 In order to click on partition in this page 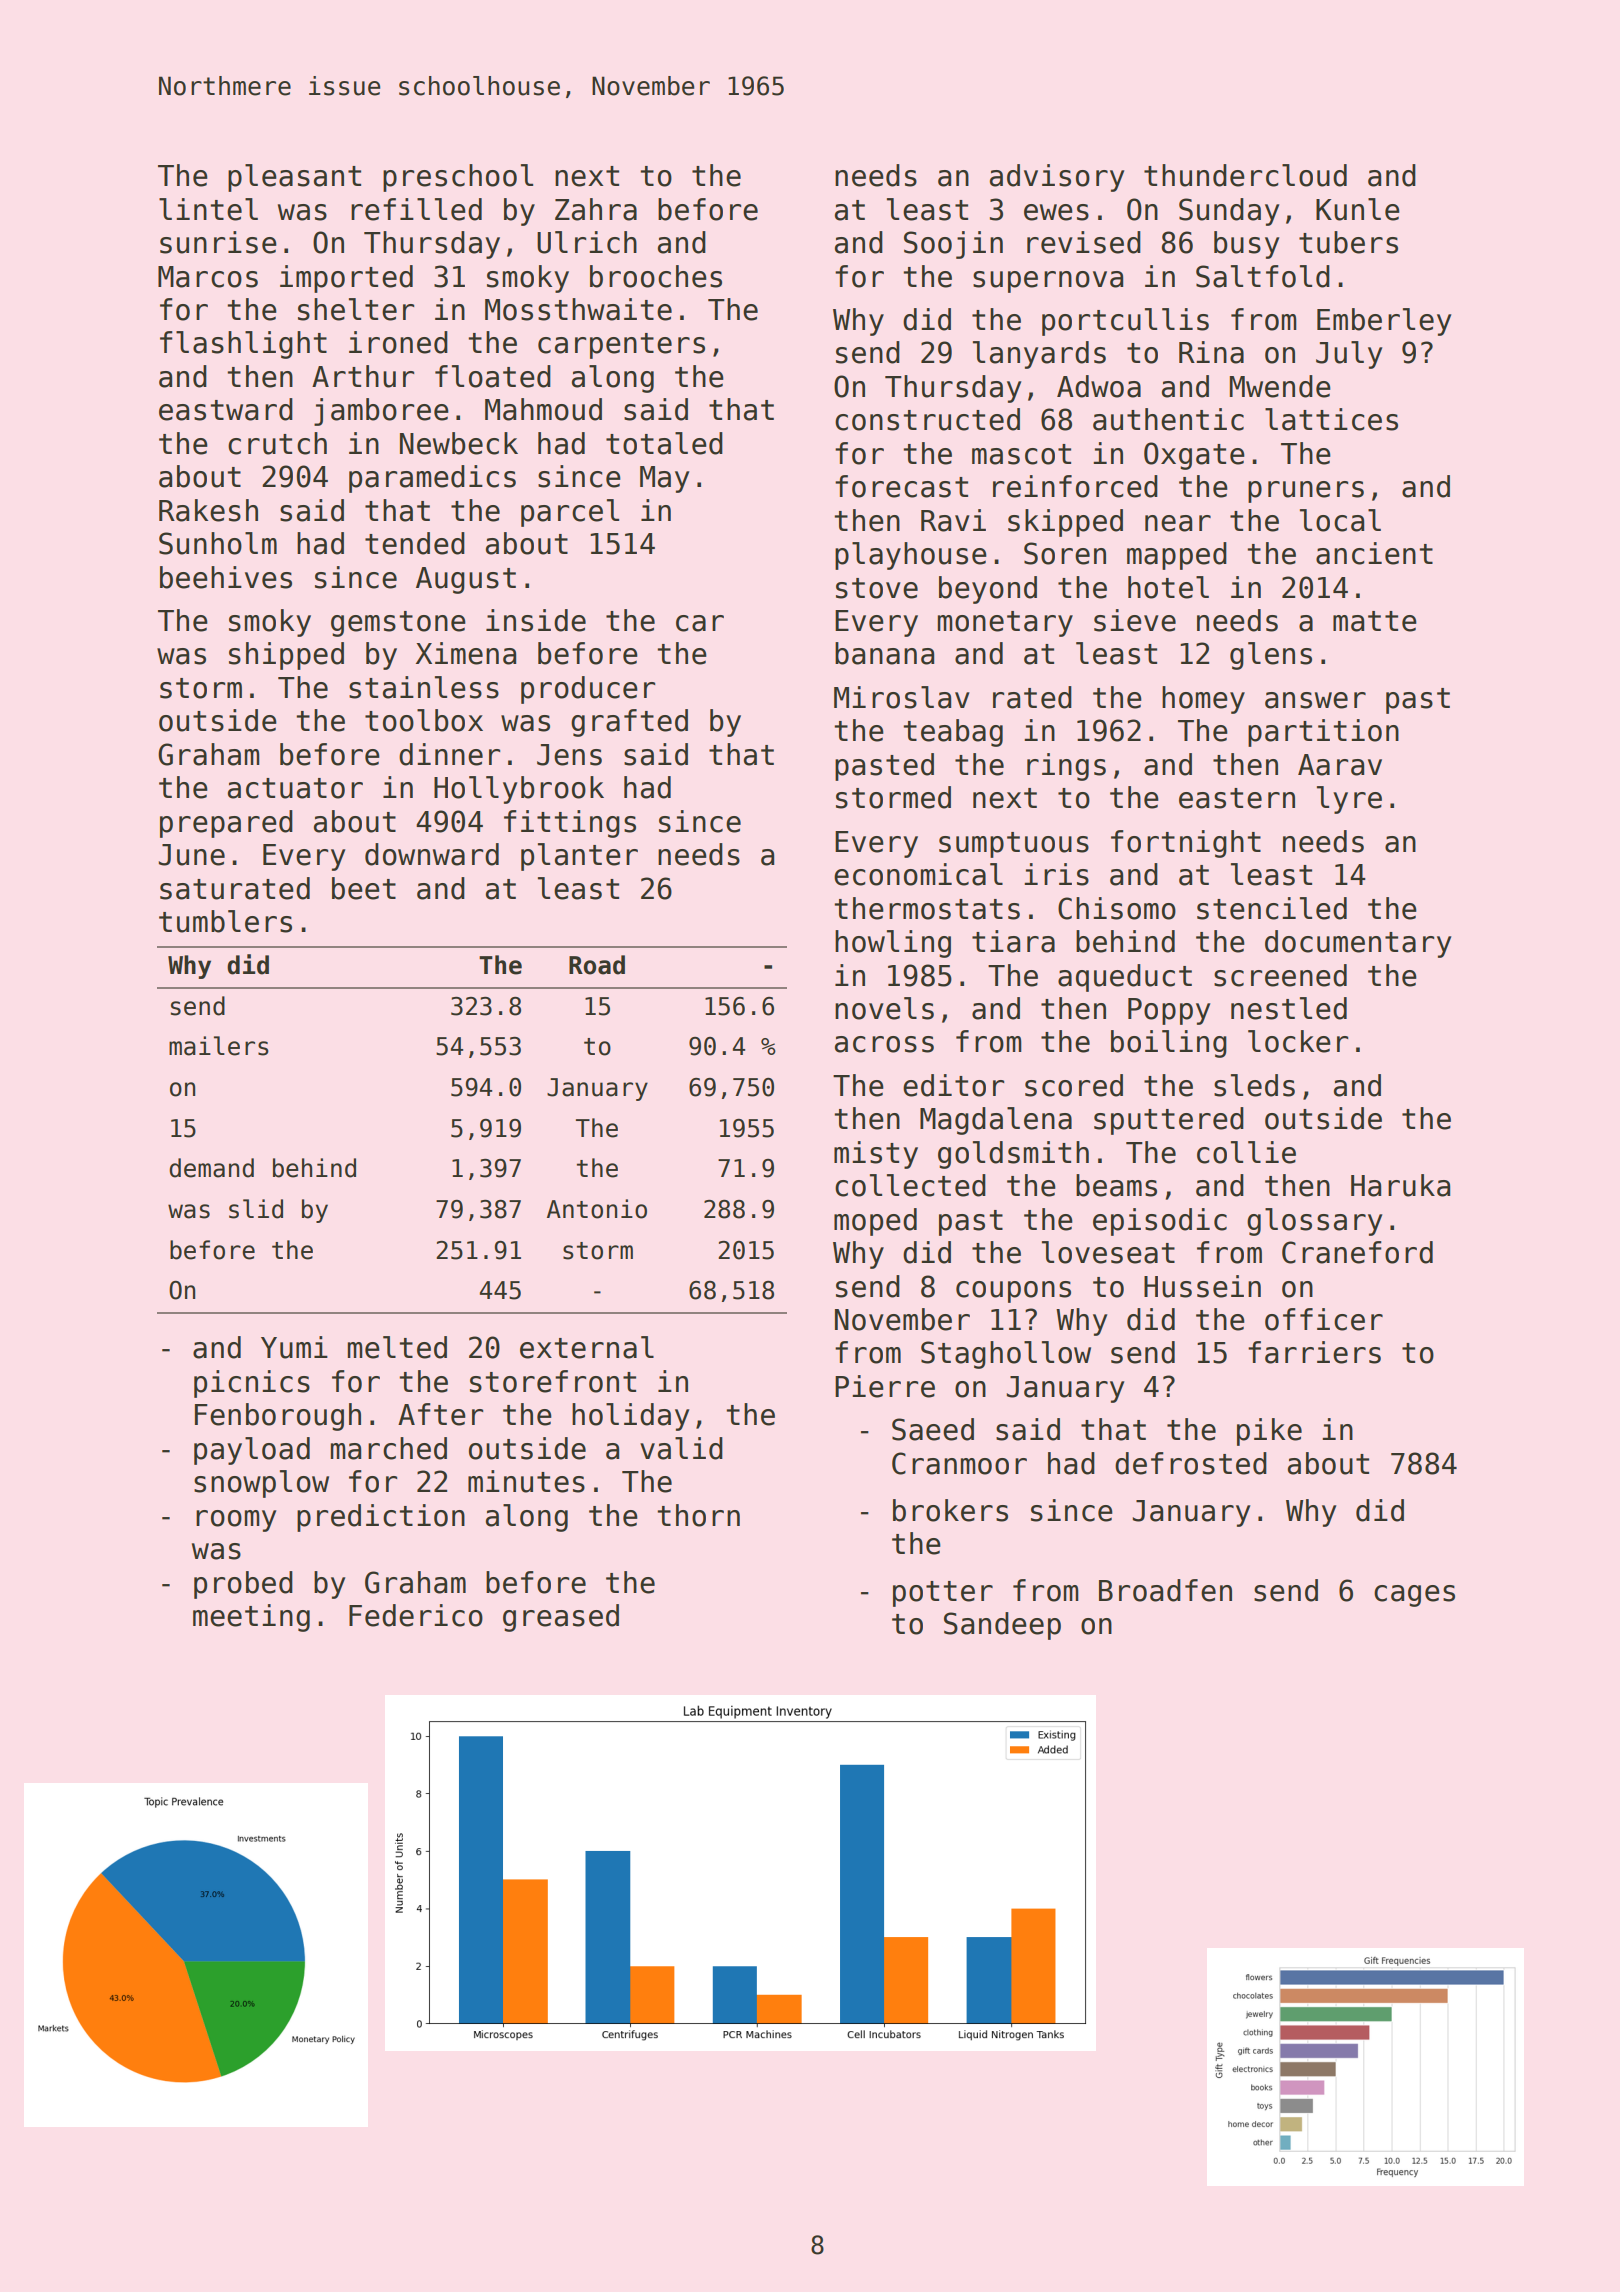, I will do `click(1323, 733)`.
